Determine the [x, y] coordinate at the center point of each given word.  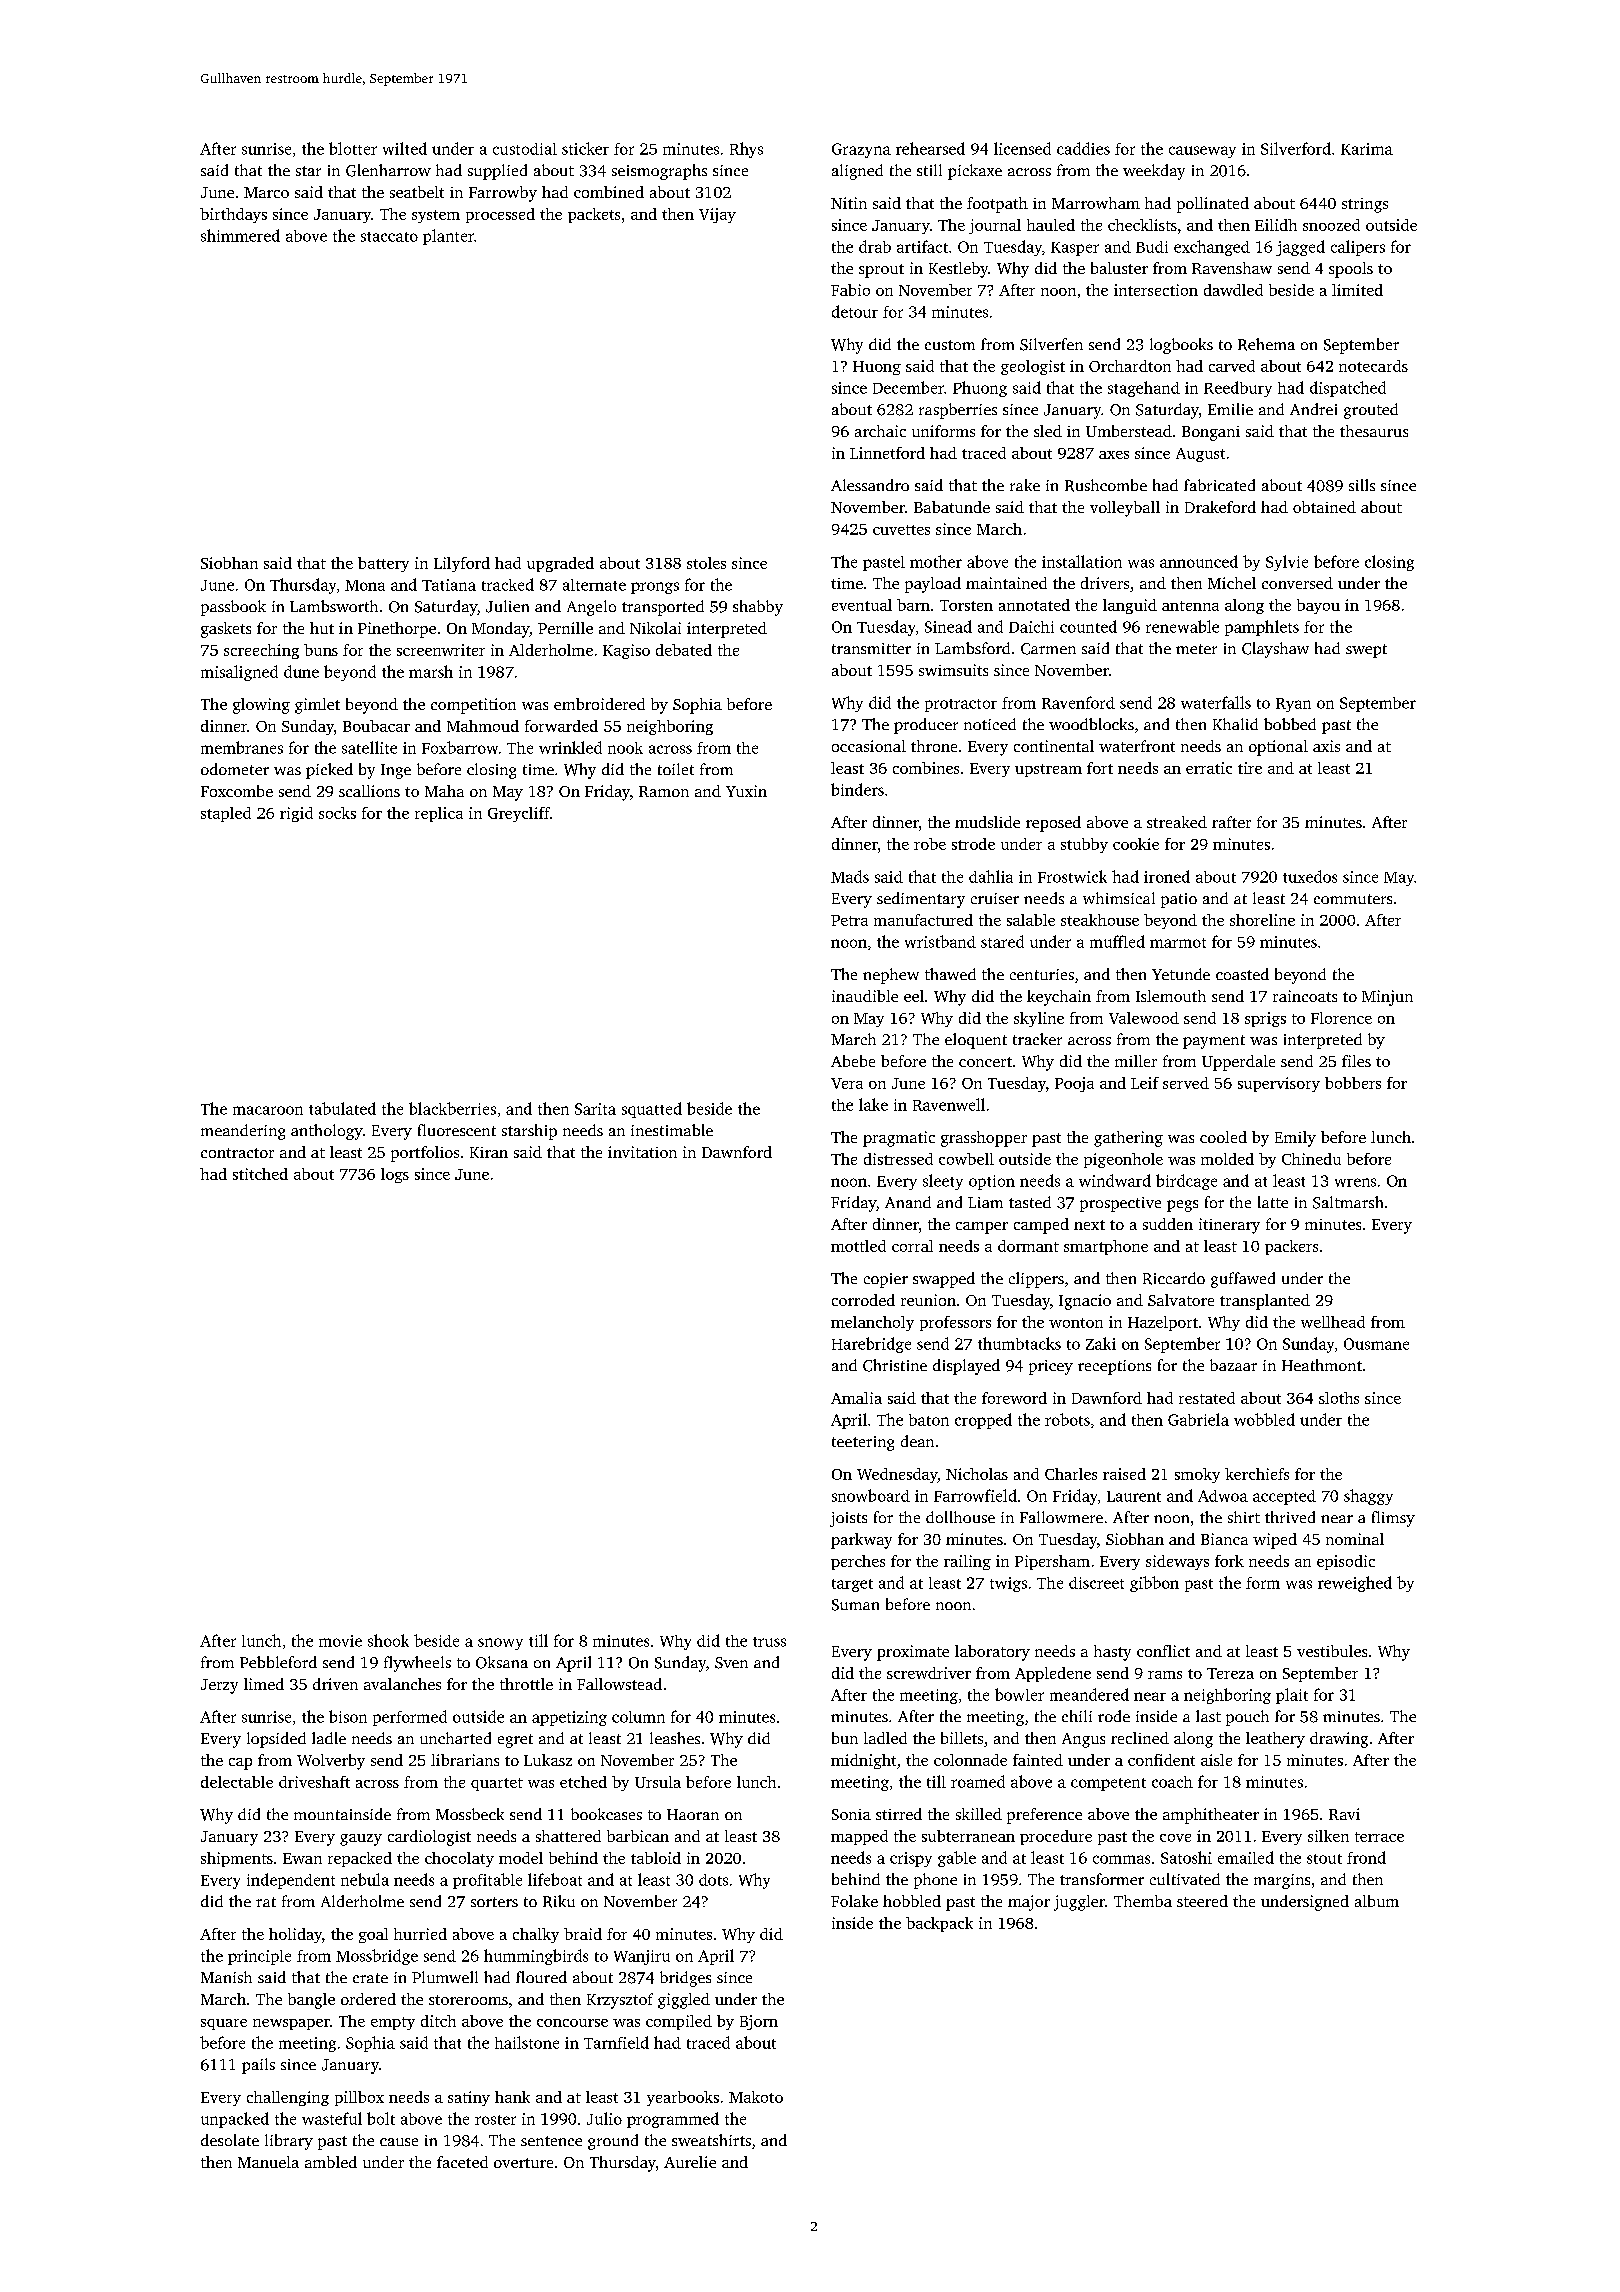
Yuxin [746, 791]
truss [769, 1642]
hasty [1112, 1653]
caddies [1083, 148]
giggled [684, 2001]
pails [258, 2066]
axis [1326, 746]
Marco [266, 192]
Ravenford [1078, 702]
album [1377, 1901]
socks [337, 813]
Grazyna [861, 150]
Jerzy [219, 1686]
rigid [296, 814]
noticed [990, 724]
